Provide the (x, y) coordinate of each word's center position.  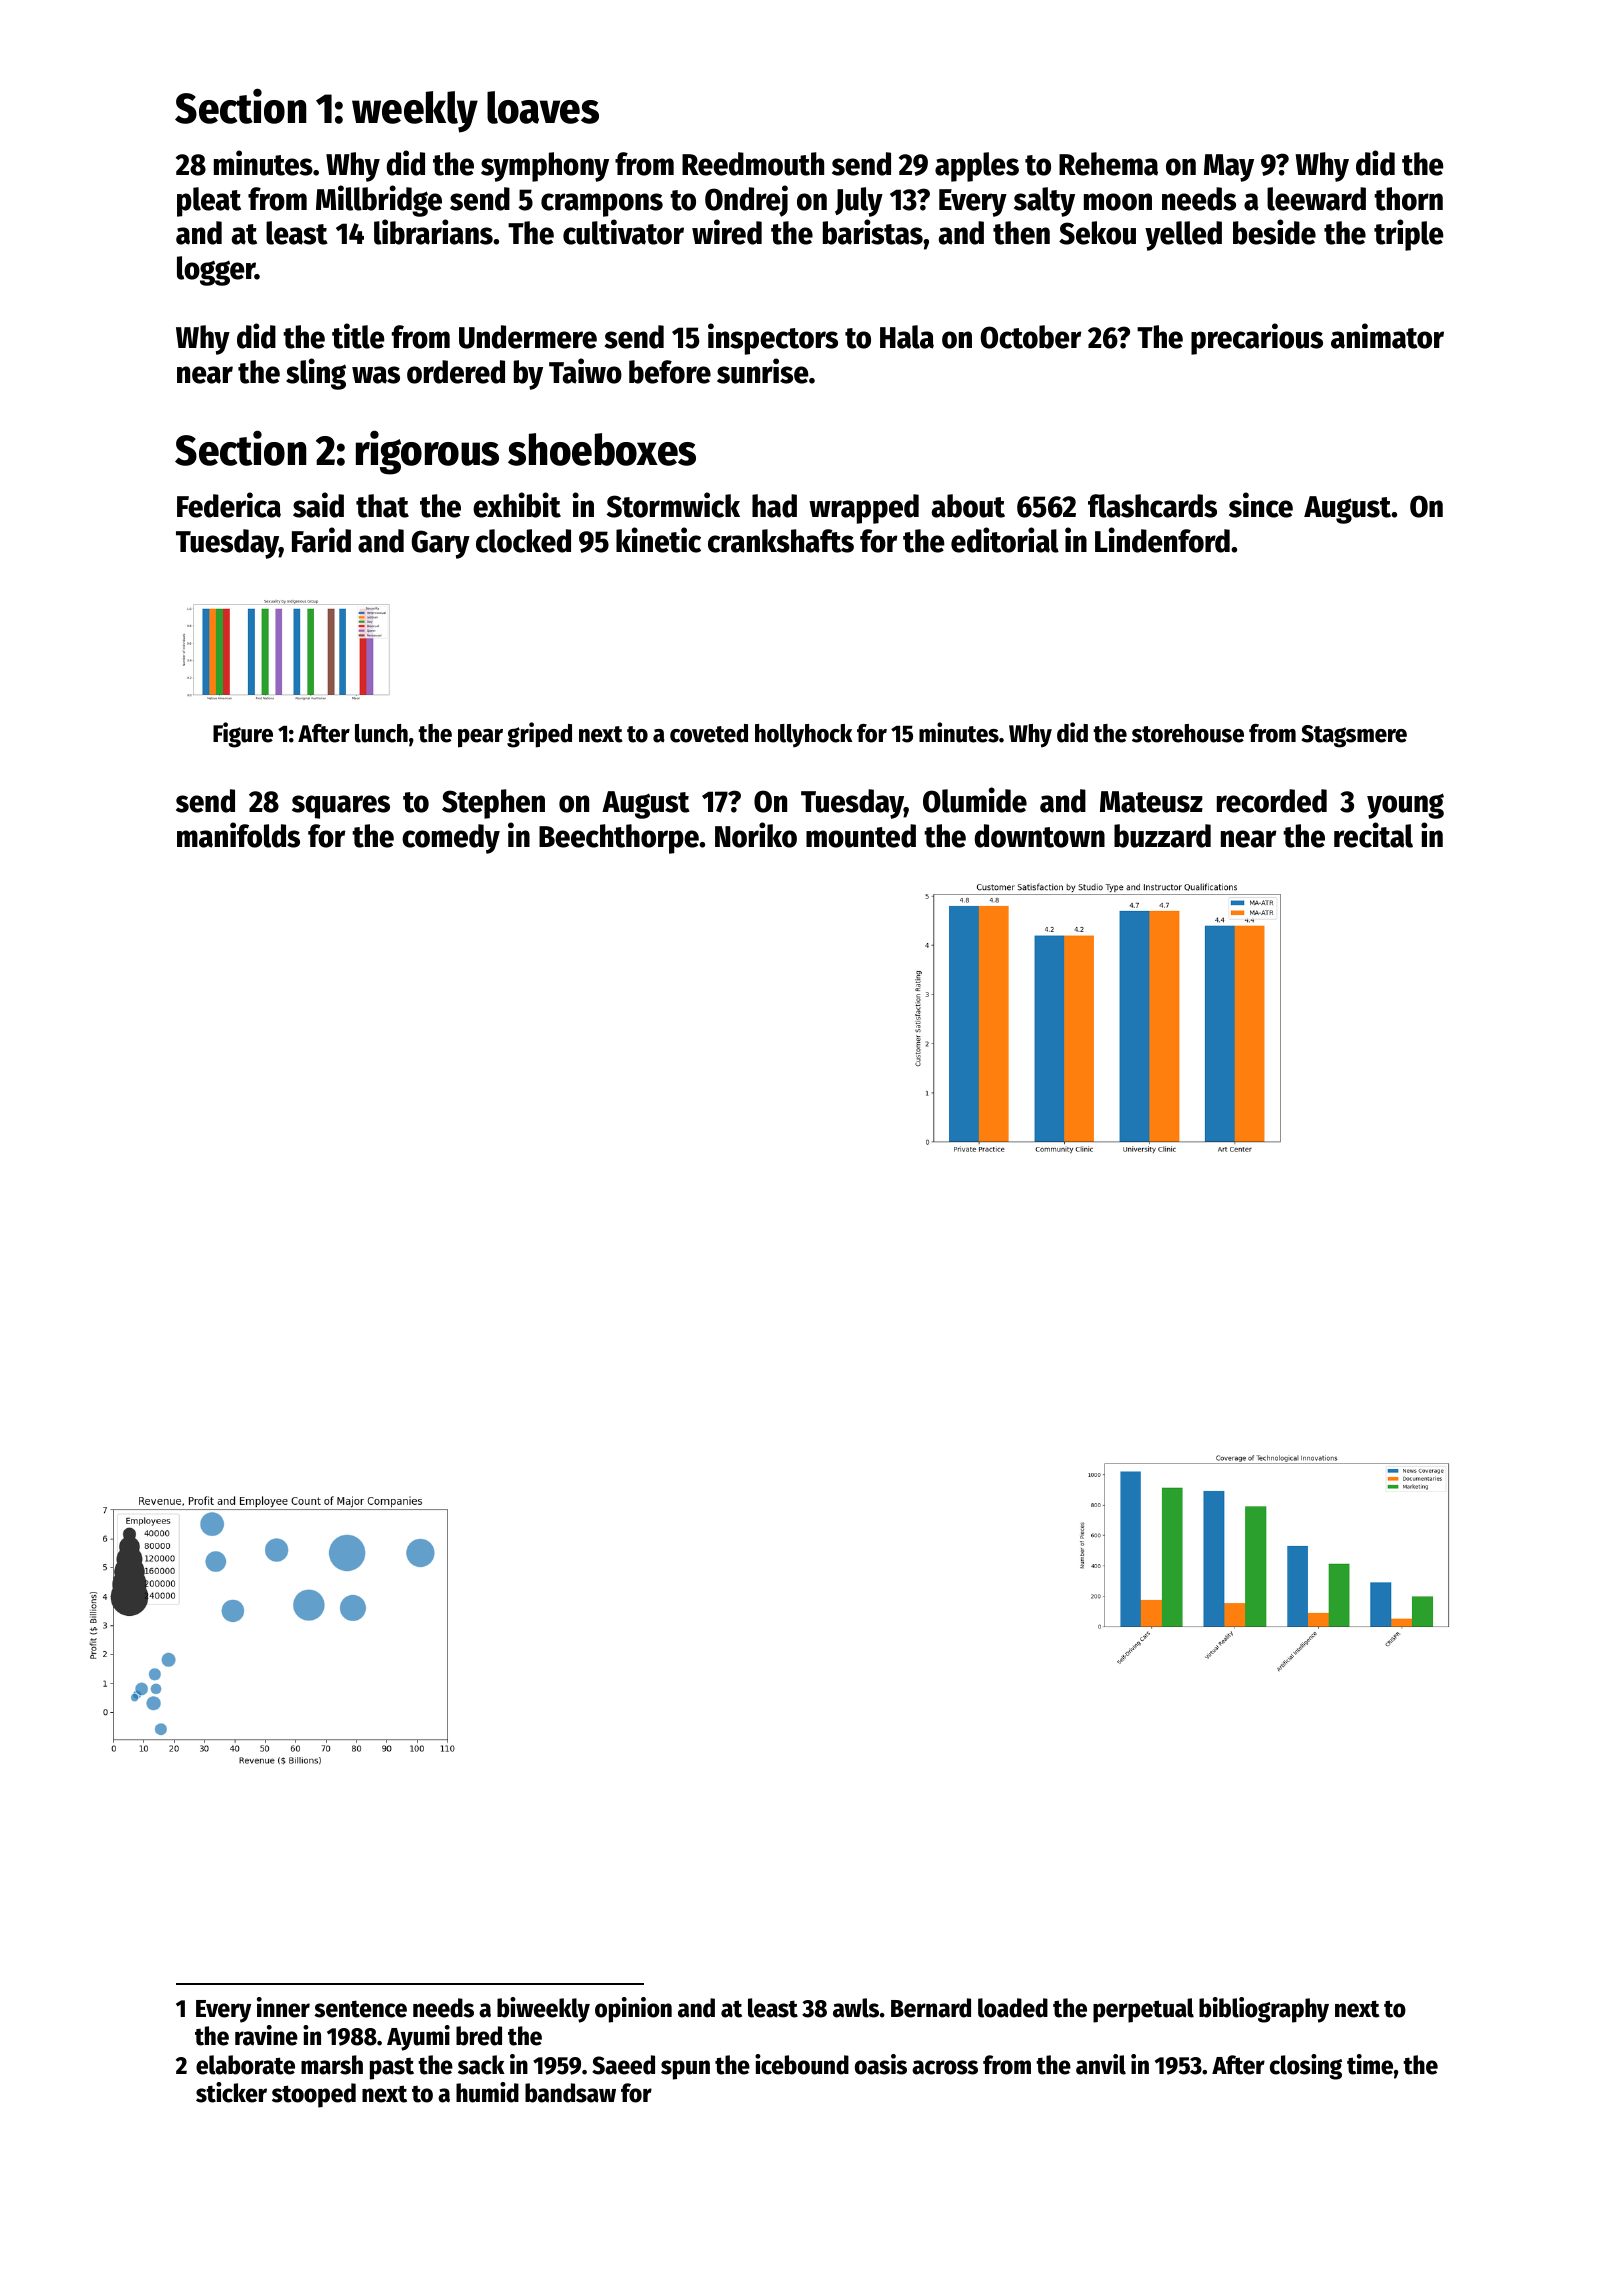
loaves (543, 107)
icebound (802, 2064)
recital (1373, 835)
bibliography (1264, 2010)
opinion (633, 2010)
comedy (451, 839)
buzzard (1162, 836)
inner (283, 2007)
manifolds (238, 835)
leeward (1316, 199)
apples (977, 167)
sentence (360, 2009)
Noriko (756, 835)
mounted (861, 836)
